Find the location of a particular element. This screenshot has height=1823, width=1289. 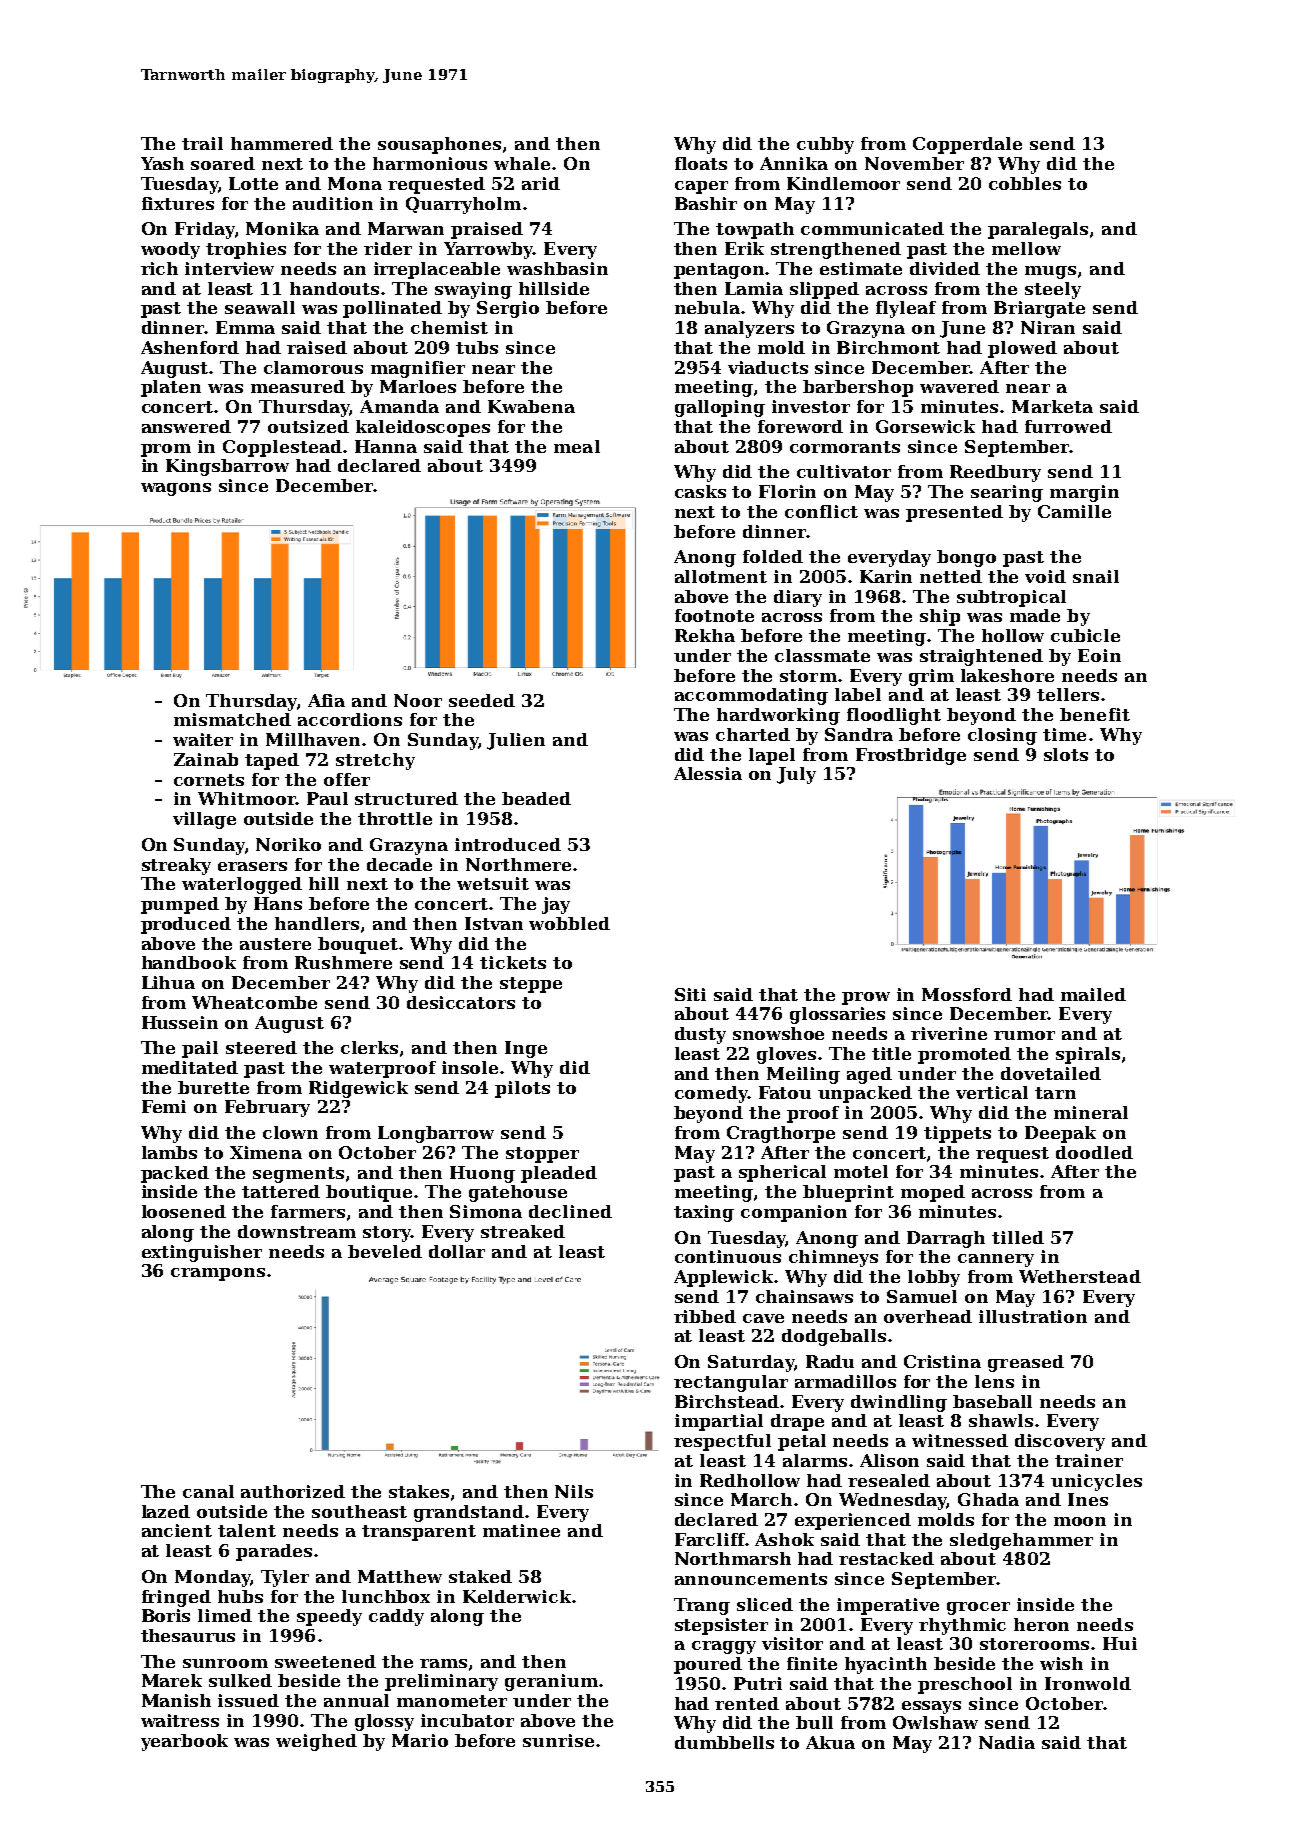

wagons is located at coordinates (176, 489).
